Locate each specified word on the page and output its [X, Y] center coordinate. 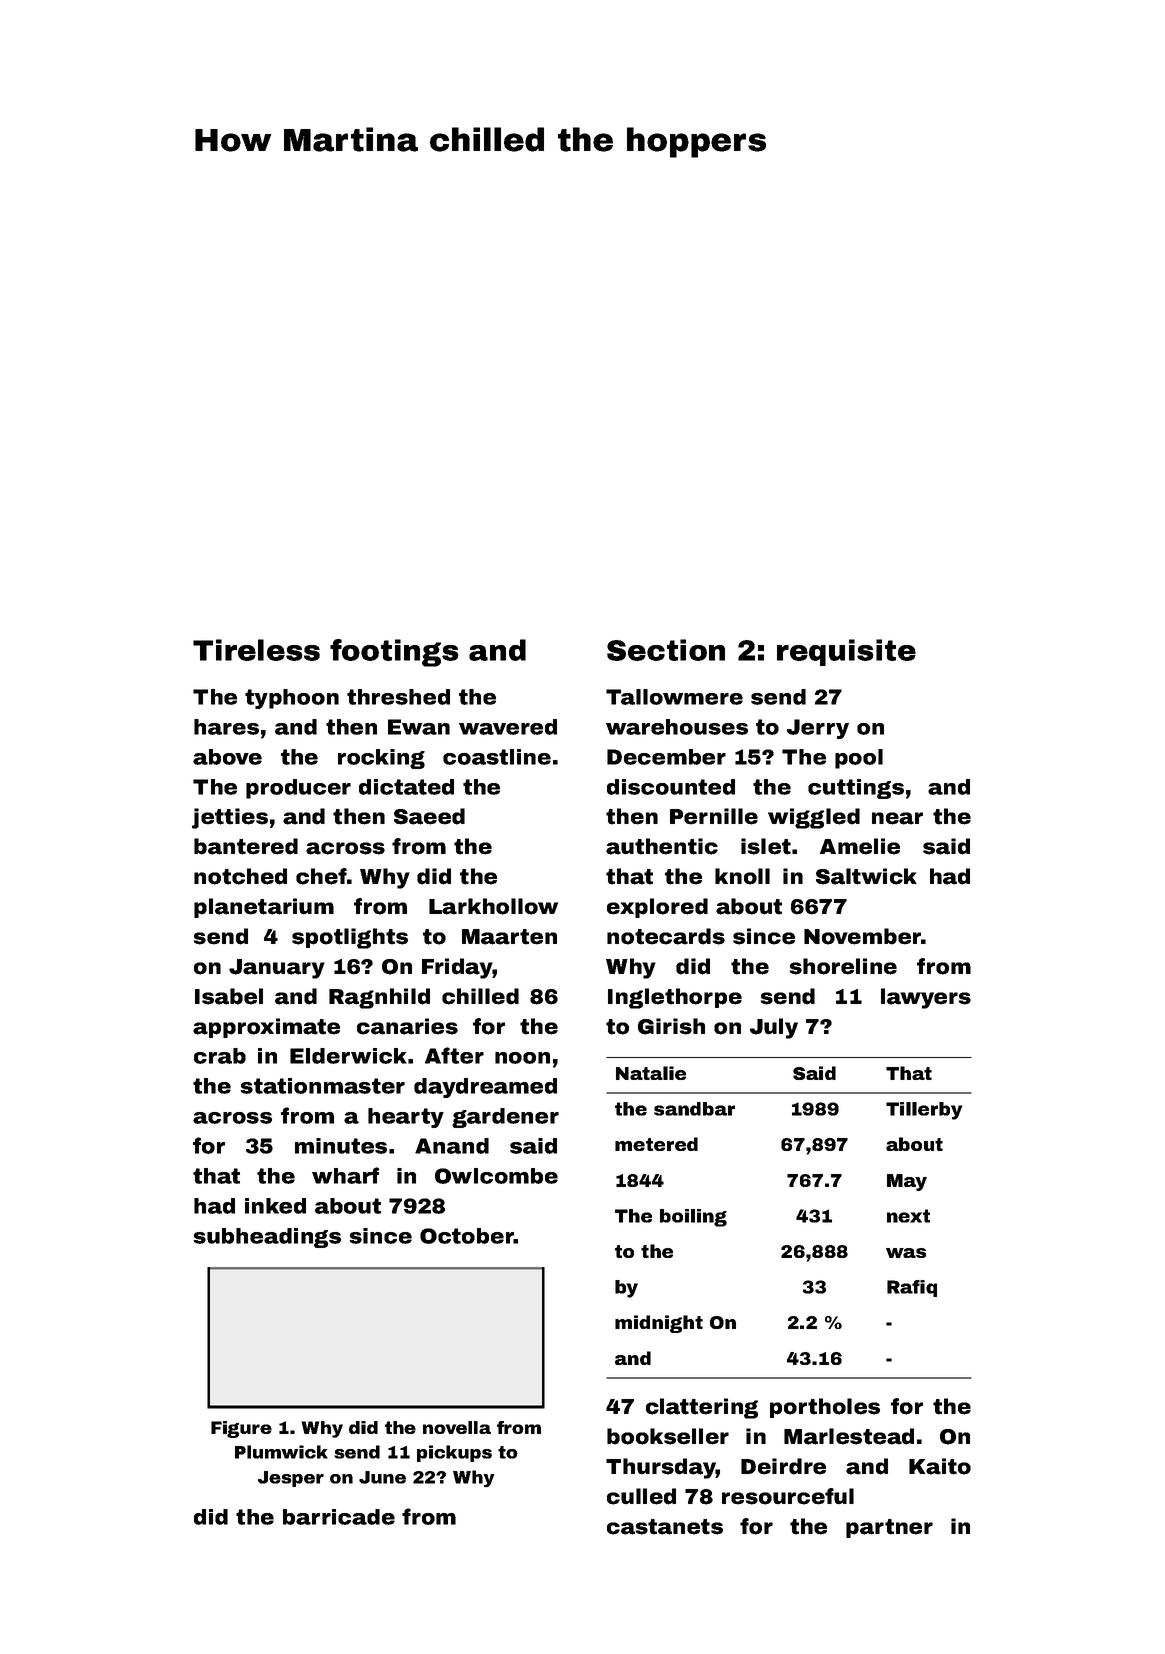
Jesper [291, 1479]
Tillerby [924, 1111]
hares [226, 727]
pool [859, 759]
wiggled [814, 818]
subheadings [267, 1238]
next [908, 1216]
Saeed [429, 816]
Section [666, 650]
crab [220, 1056]
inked [275, 1206]
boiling [693, 1218]
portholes [825, 1408]
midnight [659, 1324]
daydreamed [485, 1088]
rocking [381, 759]
